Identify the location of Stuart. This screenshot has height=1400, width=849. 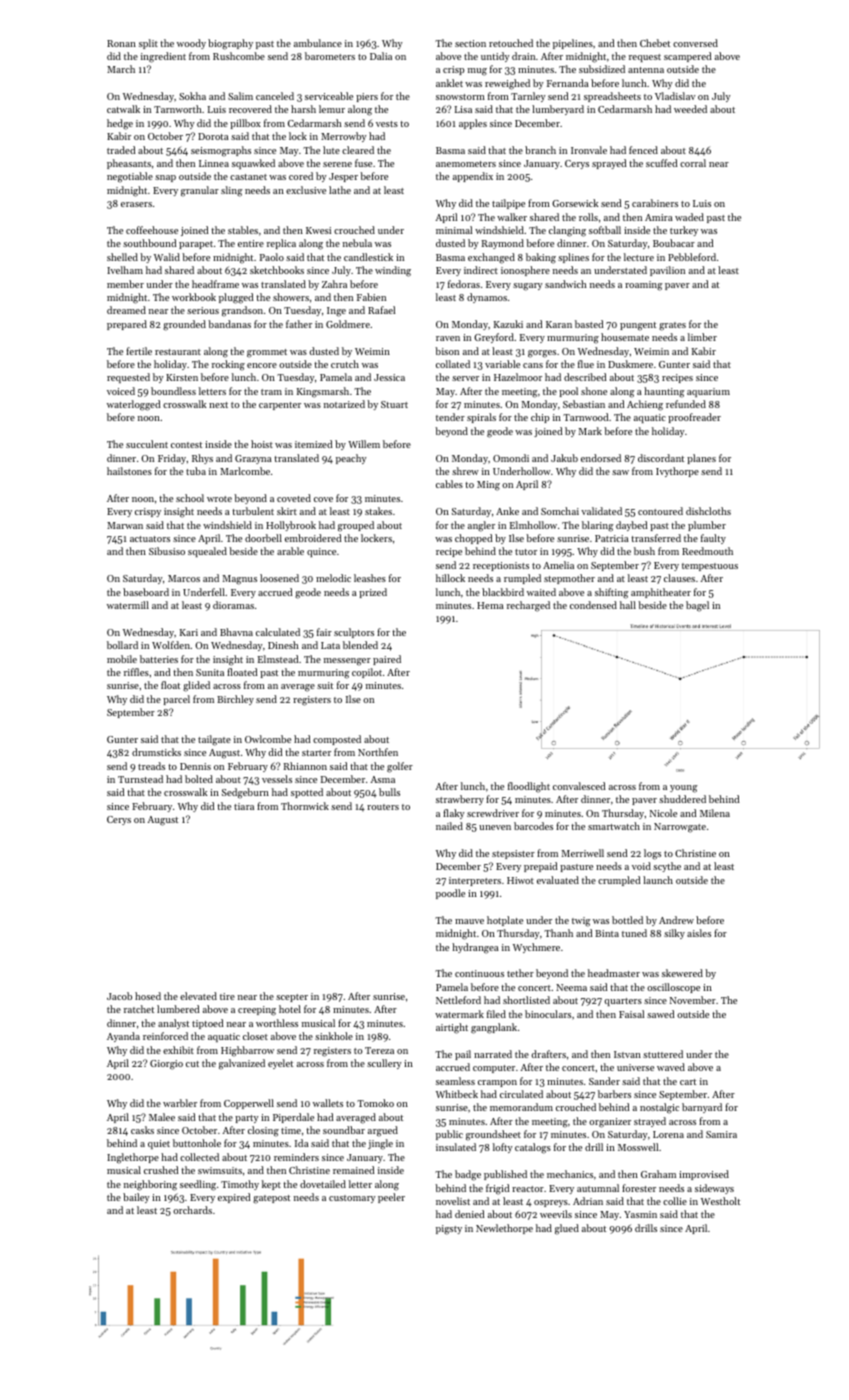
(394, 404).
